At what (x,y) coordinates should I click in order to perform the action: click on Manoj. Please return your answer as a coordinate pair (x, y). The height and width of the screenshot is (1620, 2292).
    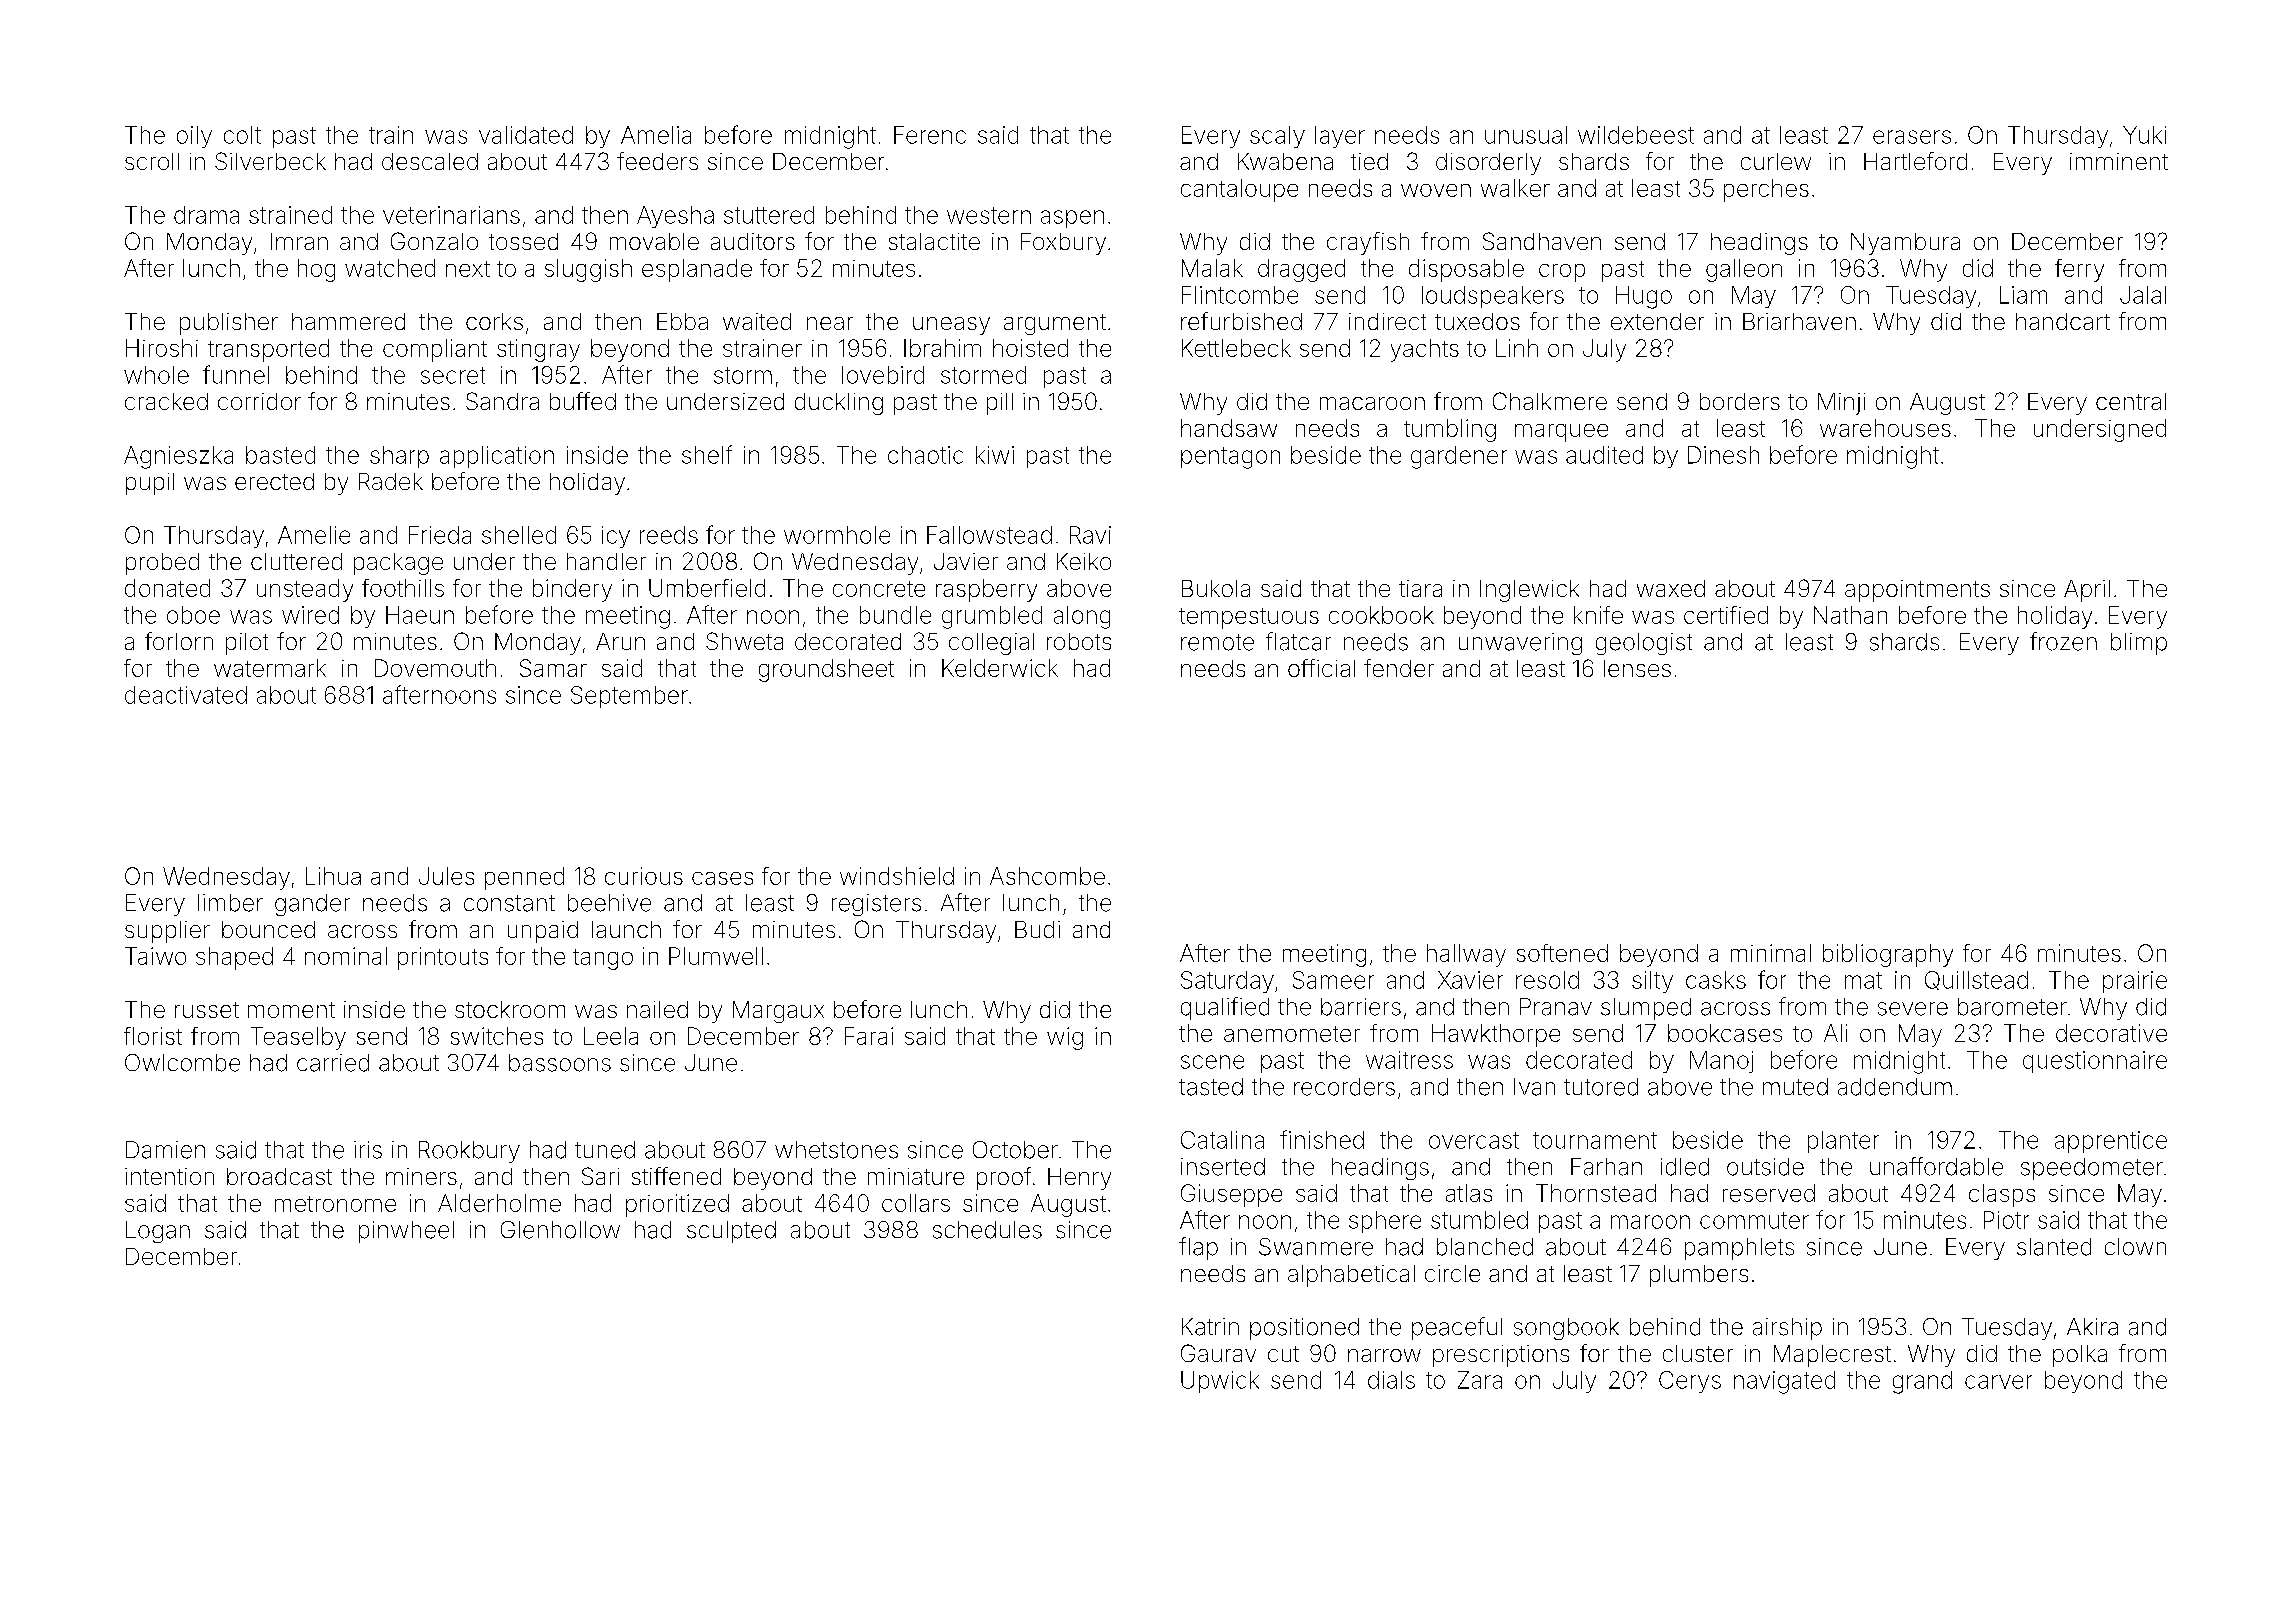
    Looking at the image, I should click on (1721, 1062).
